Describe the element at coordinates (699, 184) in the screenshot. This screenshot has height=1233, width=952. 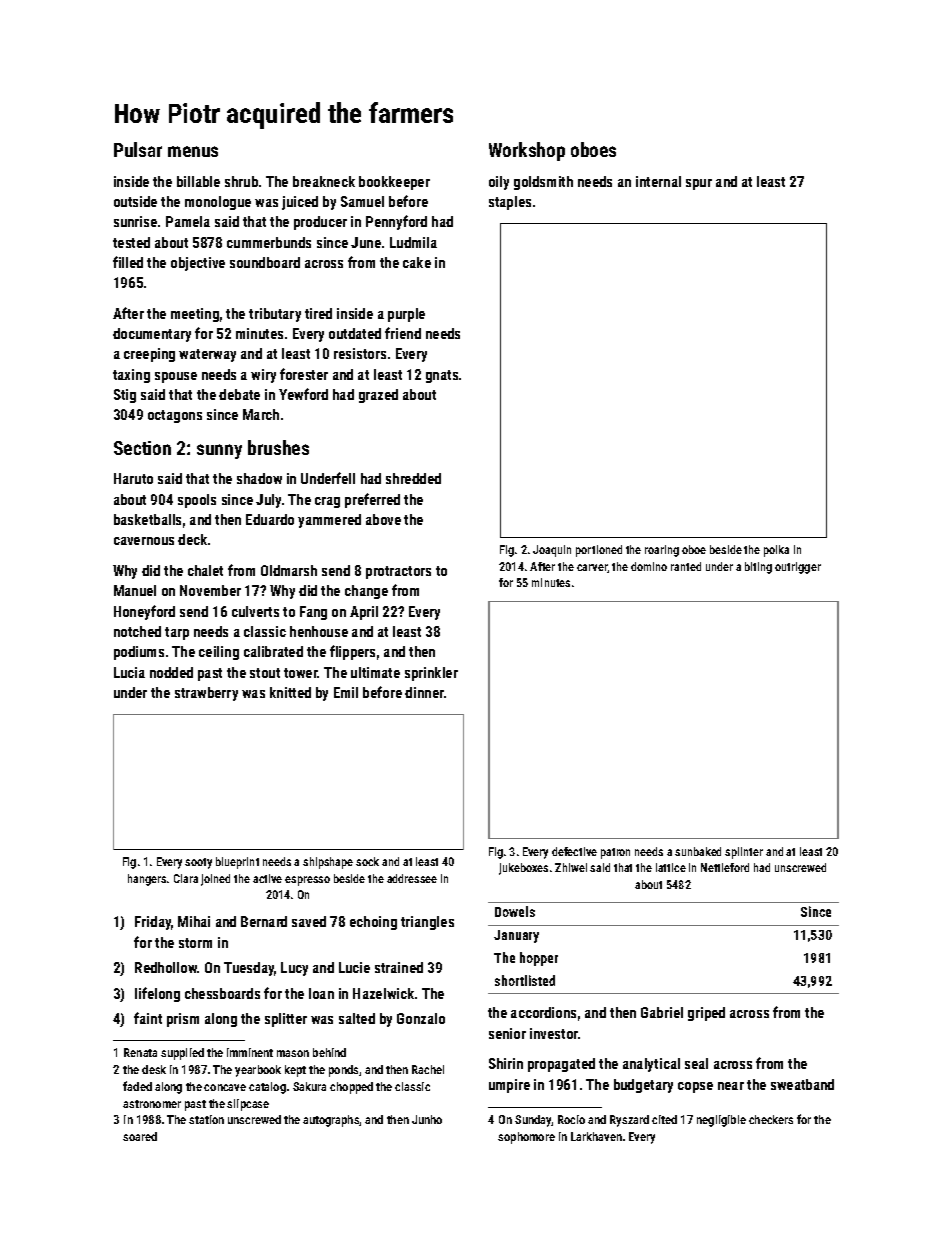
I see `spur` at that location.
